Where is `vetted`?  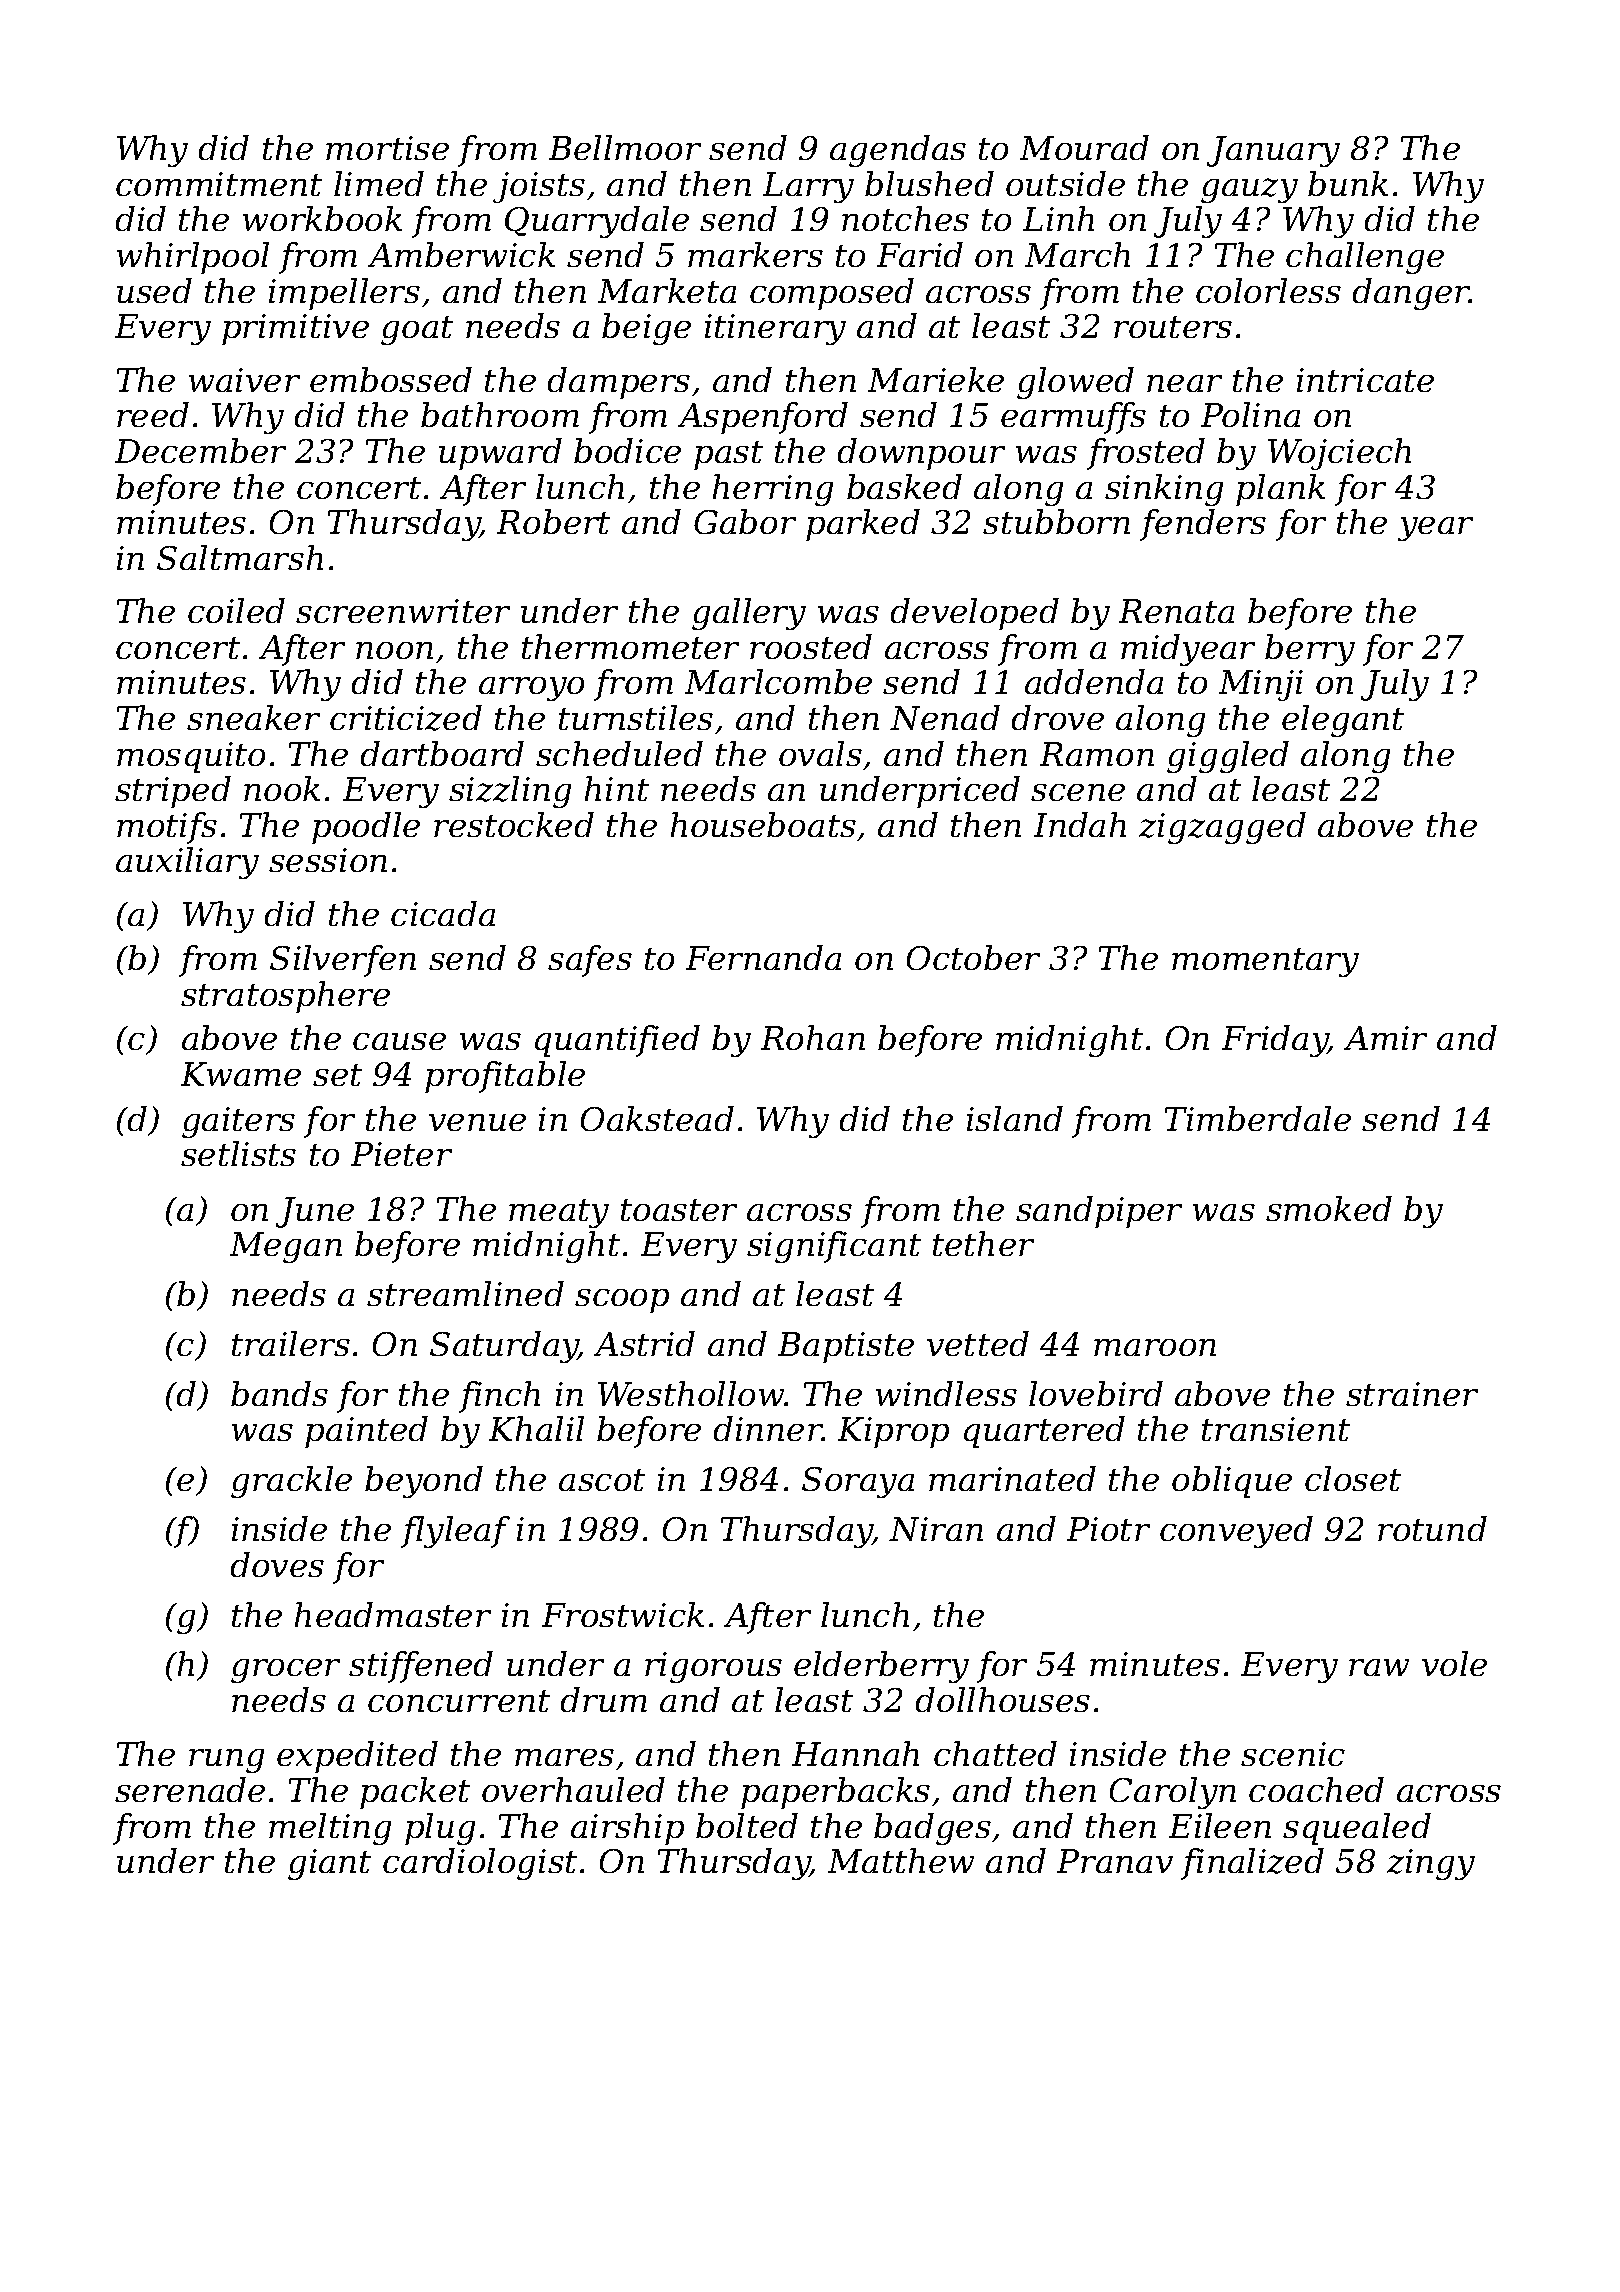
vetted is located at coordinates (978, 1343).
